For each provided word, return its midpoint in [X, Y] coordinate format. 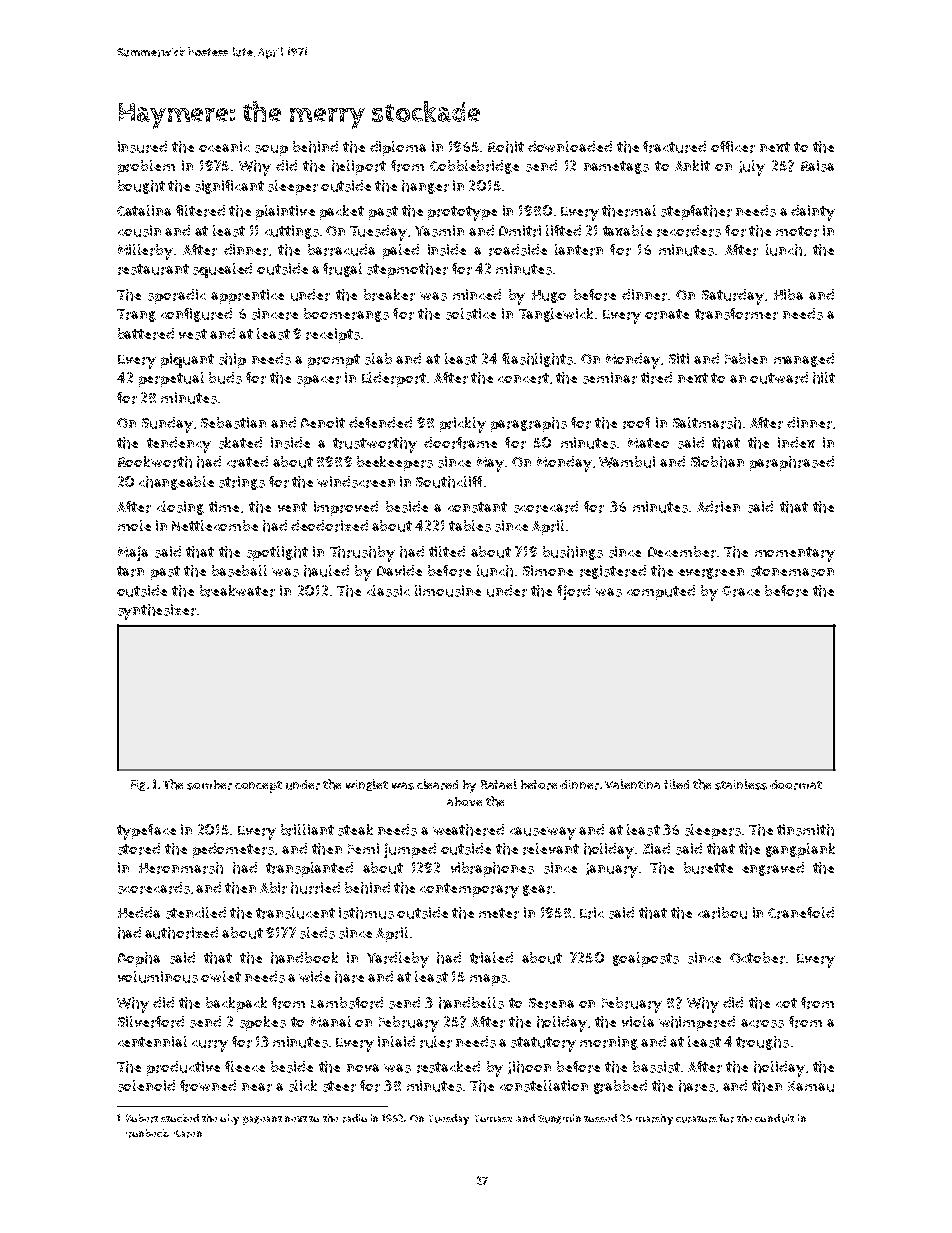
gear [537, 890]
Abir [273, 888]
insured [142, 147]
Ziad [656, 848]
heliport [359, 167]
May [490, 464]
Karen [188, 1134]
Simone [548, 570]
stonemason [792, 571]
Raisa [817, 166]
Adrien [718, 507]
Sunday [167, 425]
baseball [239, 571]
